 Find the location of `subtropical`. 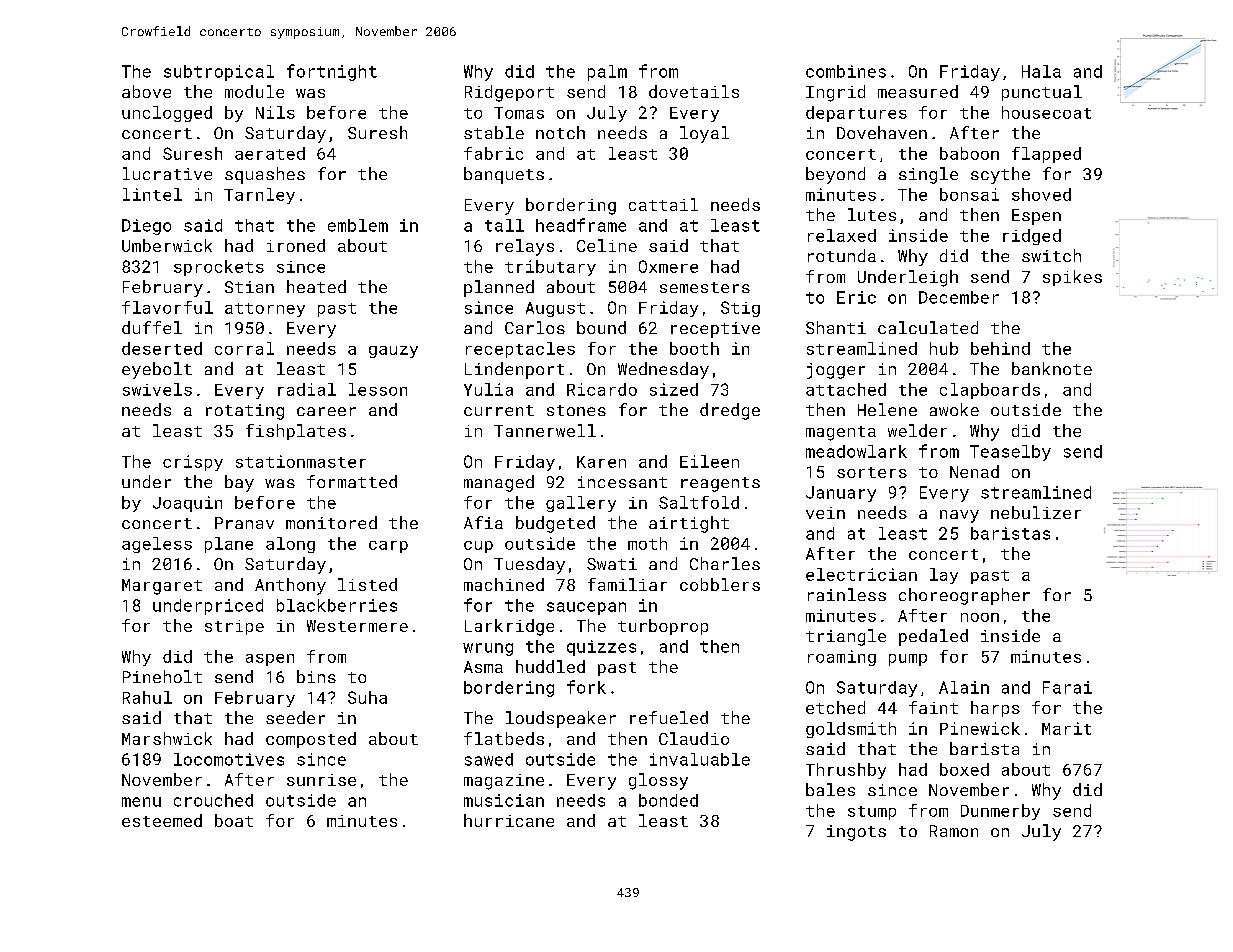

subtropical is located at coordinates (219, 73).
